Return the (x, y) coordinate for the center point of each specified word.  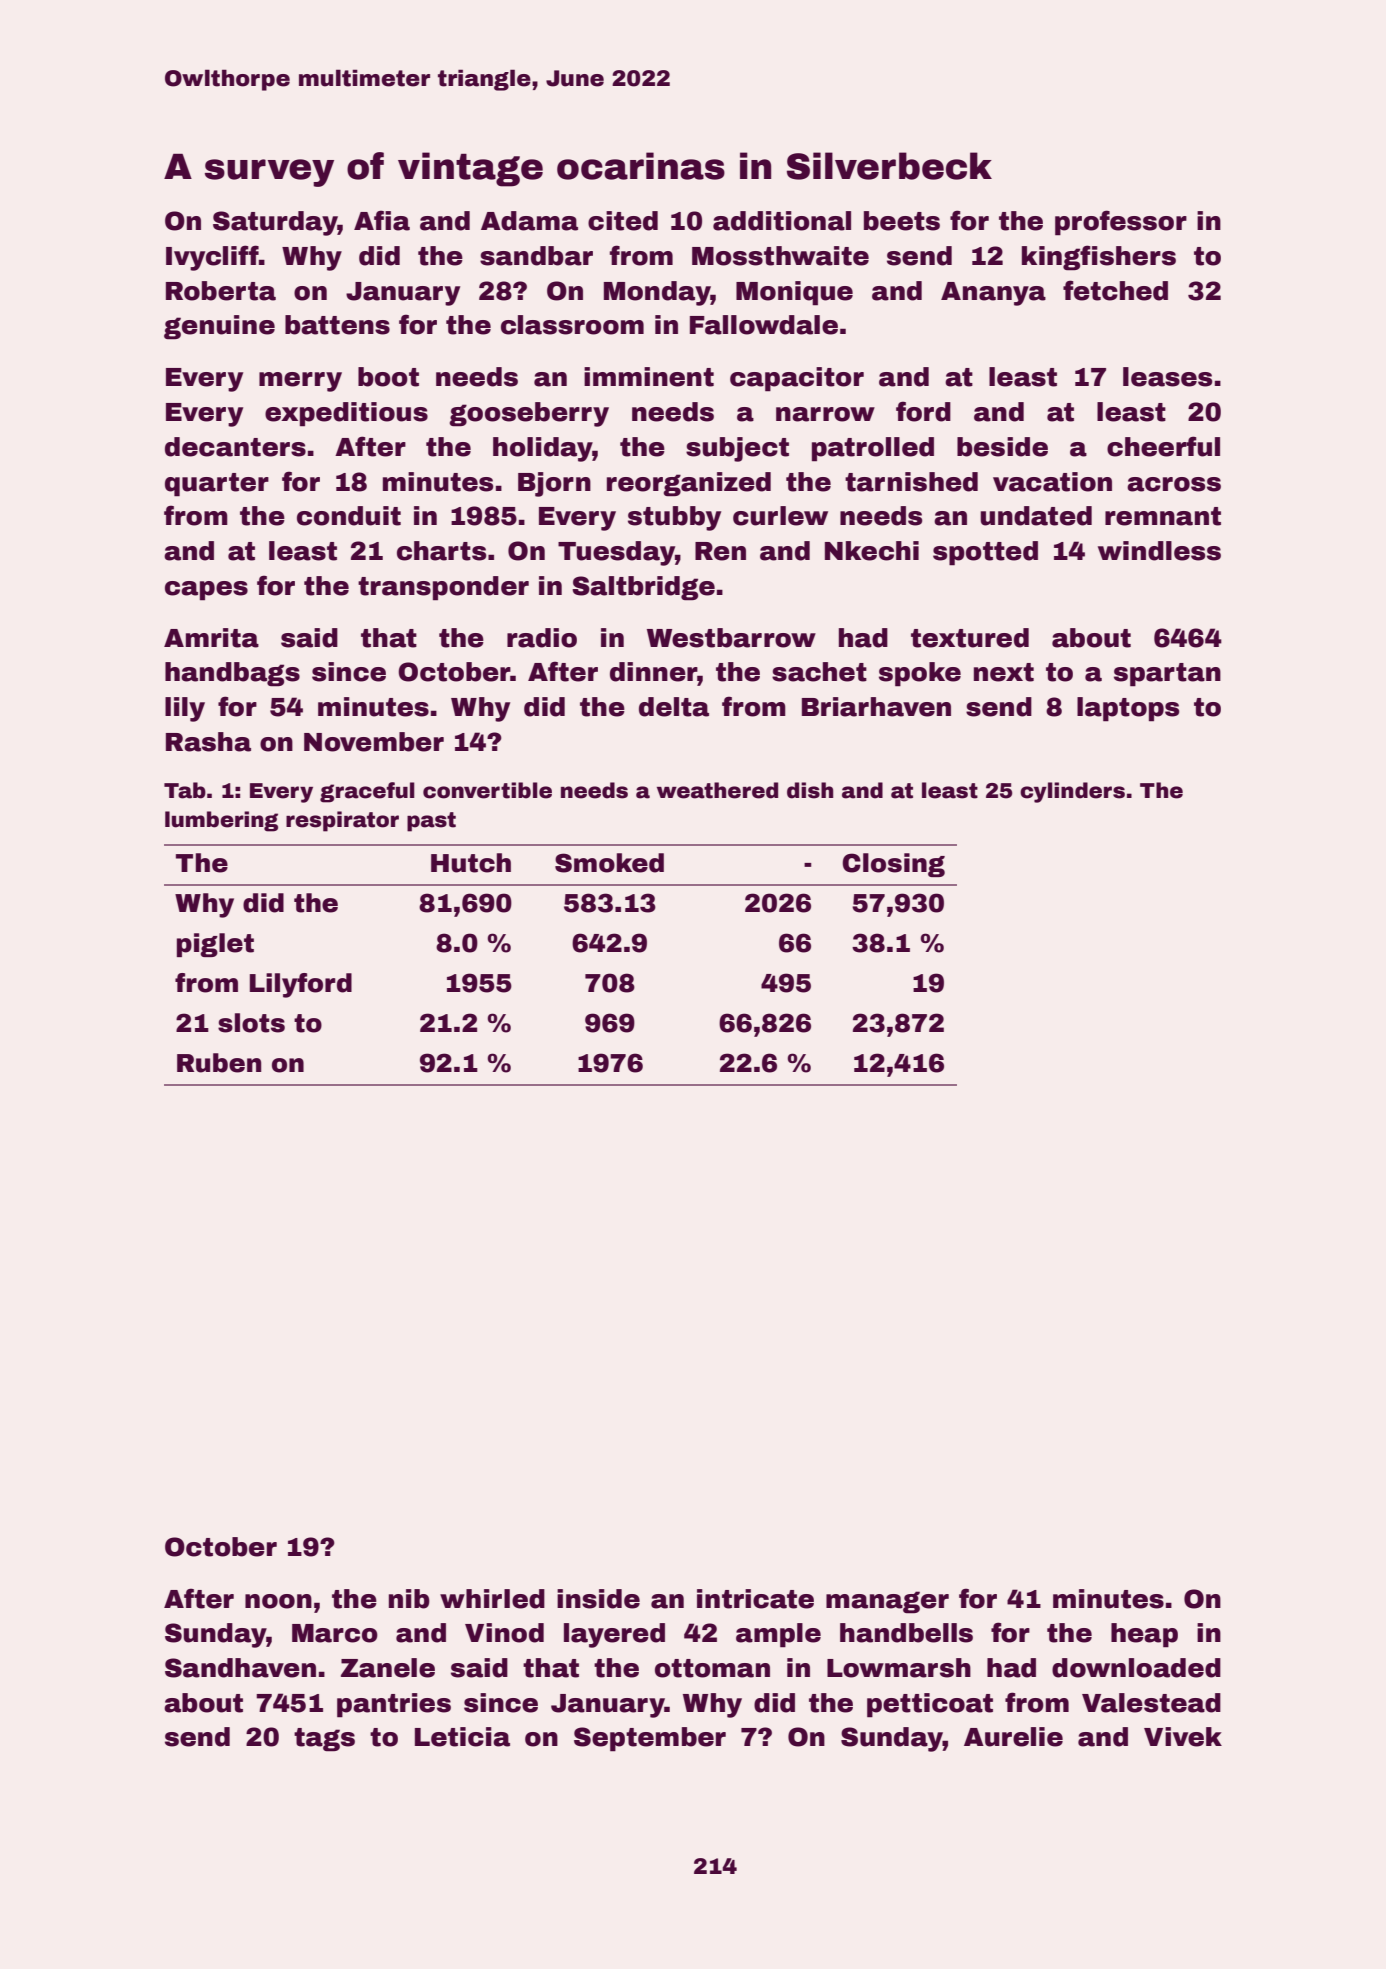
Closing (893, 865)
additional (782, 221)
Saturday (275, 223)
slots (251, 1023)
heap (1144, 1635)
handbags (232, 674)
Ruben (219, 1063)
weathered (717, 790)
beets (902, 221)
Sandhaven (240, 1668)
